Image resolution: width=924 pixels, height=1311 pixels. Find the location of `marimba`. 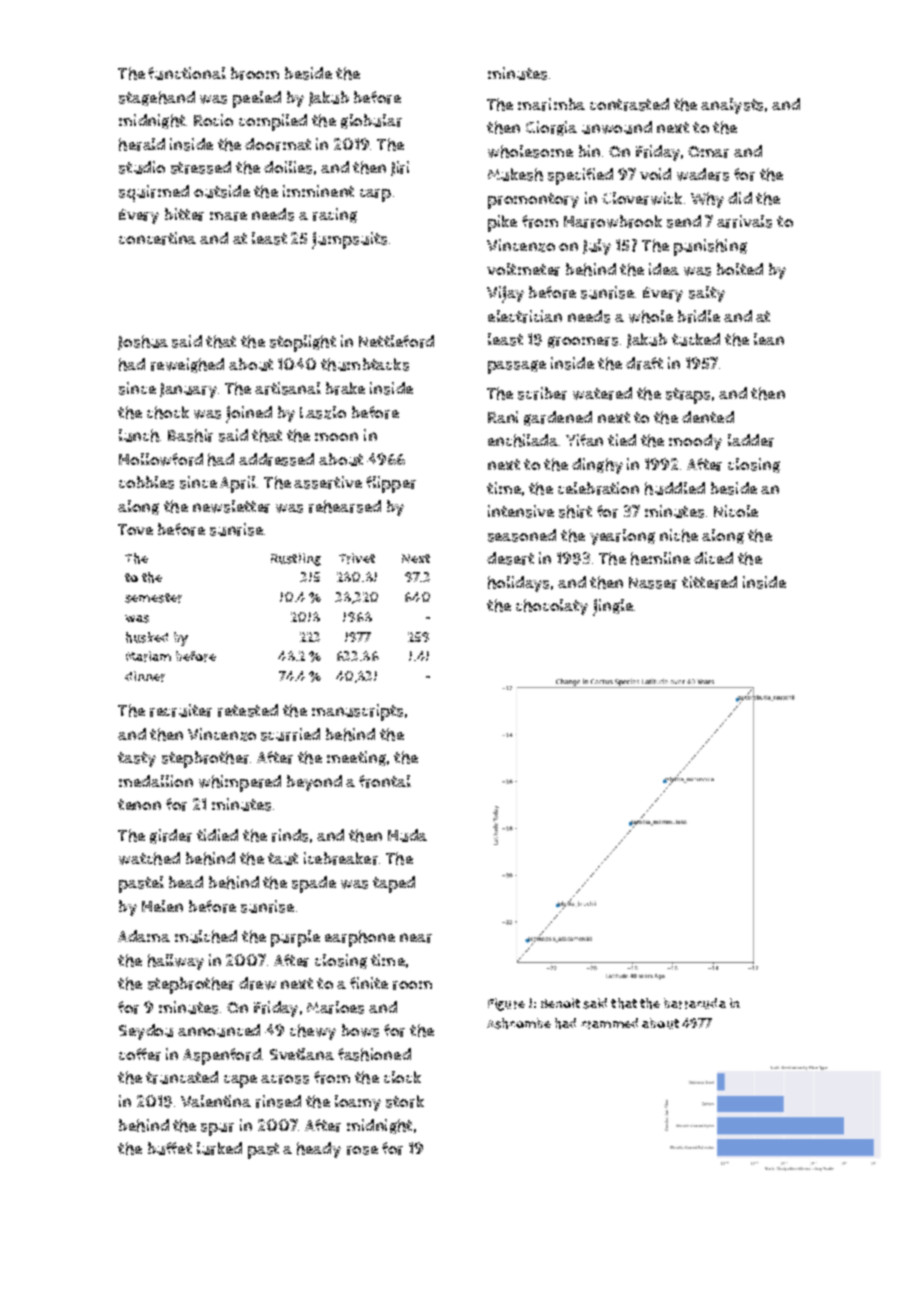

marimba is located at coordinates (551, 104).
